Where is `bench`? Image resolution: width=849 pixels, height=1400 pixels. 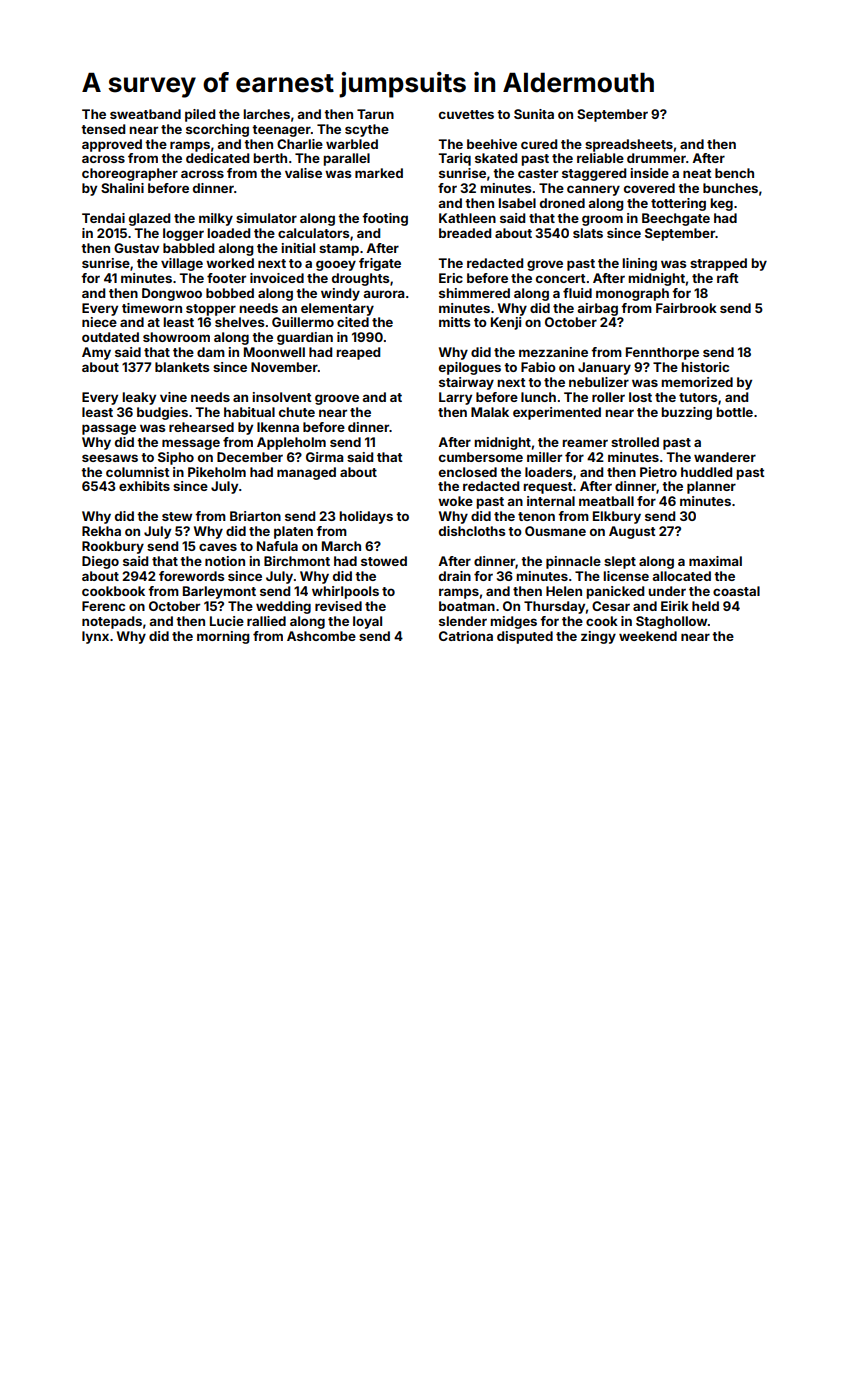
bench is located at coordinates (734, 173).
